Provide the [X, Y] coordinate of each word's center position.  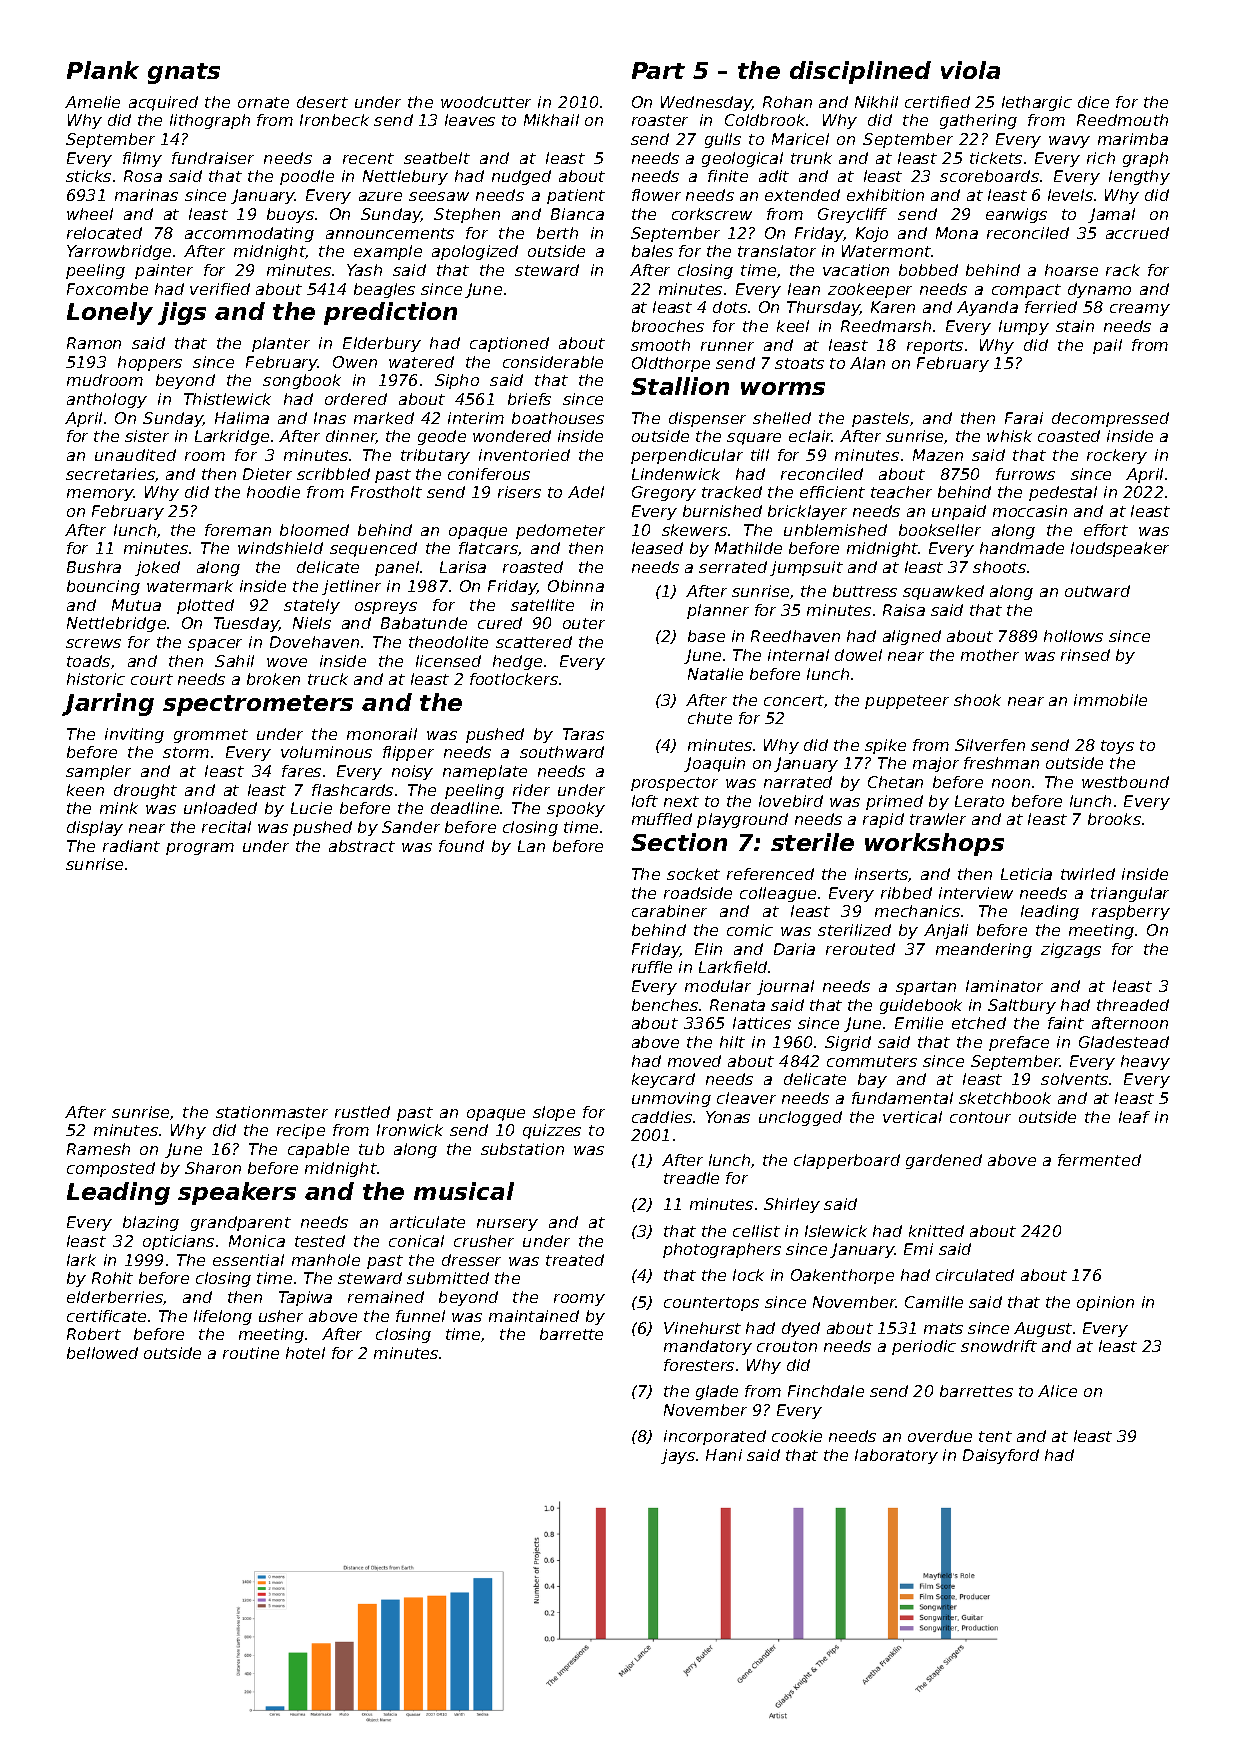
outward [1097, 591]
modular [718, 986]
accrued [1137, 233]
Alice [1057, 1391]
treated [575, 1260]
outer [584, 623]
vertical [912, 1117]
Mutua [136, 605]
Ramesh [98, 1149]
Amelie [92, 102]
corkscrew [712, 214]
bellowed [102, 1353]
